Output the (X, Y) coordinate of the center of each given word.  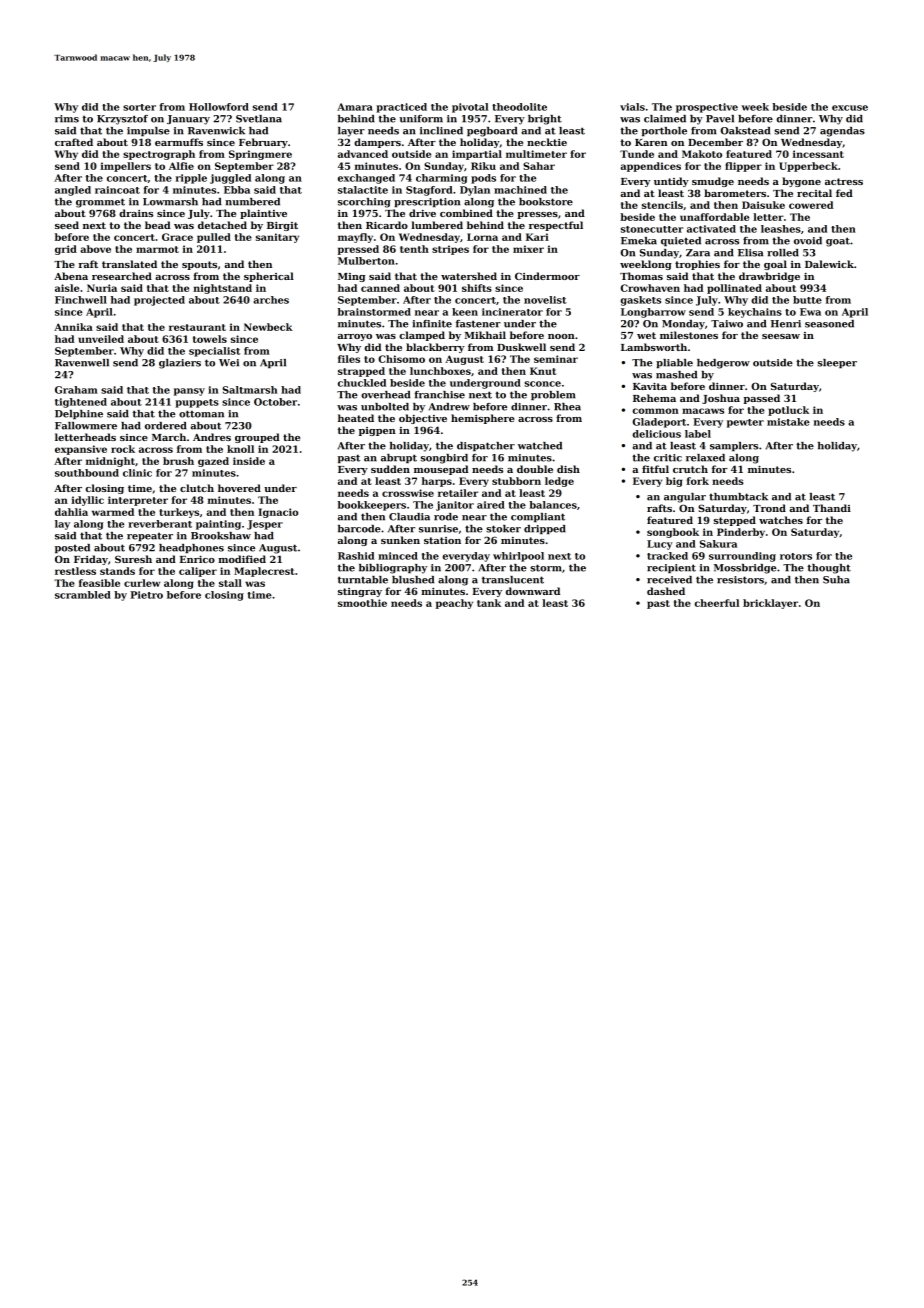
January (188, 120)
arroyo (355, 337)
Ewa (810, 312)
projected (159, 301)
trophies (697, 265)
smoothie (362, 603)
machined (520, 190)
